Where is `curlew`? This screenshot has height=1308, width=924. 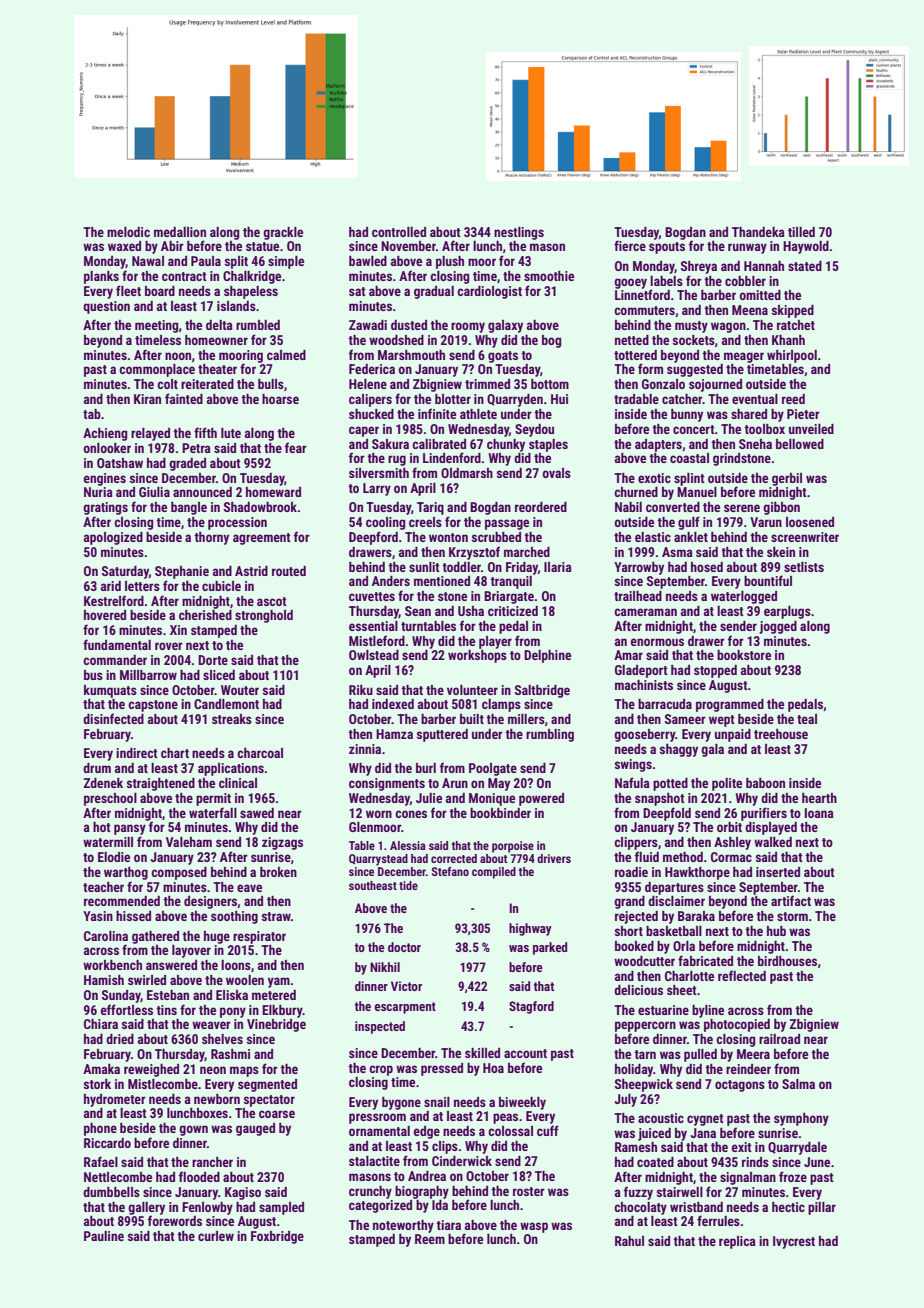
curlew is located at coordinates (216, 1236).
